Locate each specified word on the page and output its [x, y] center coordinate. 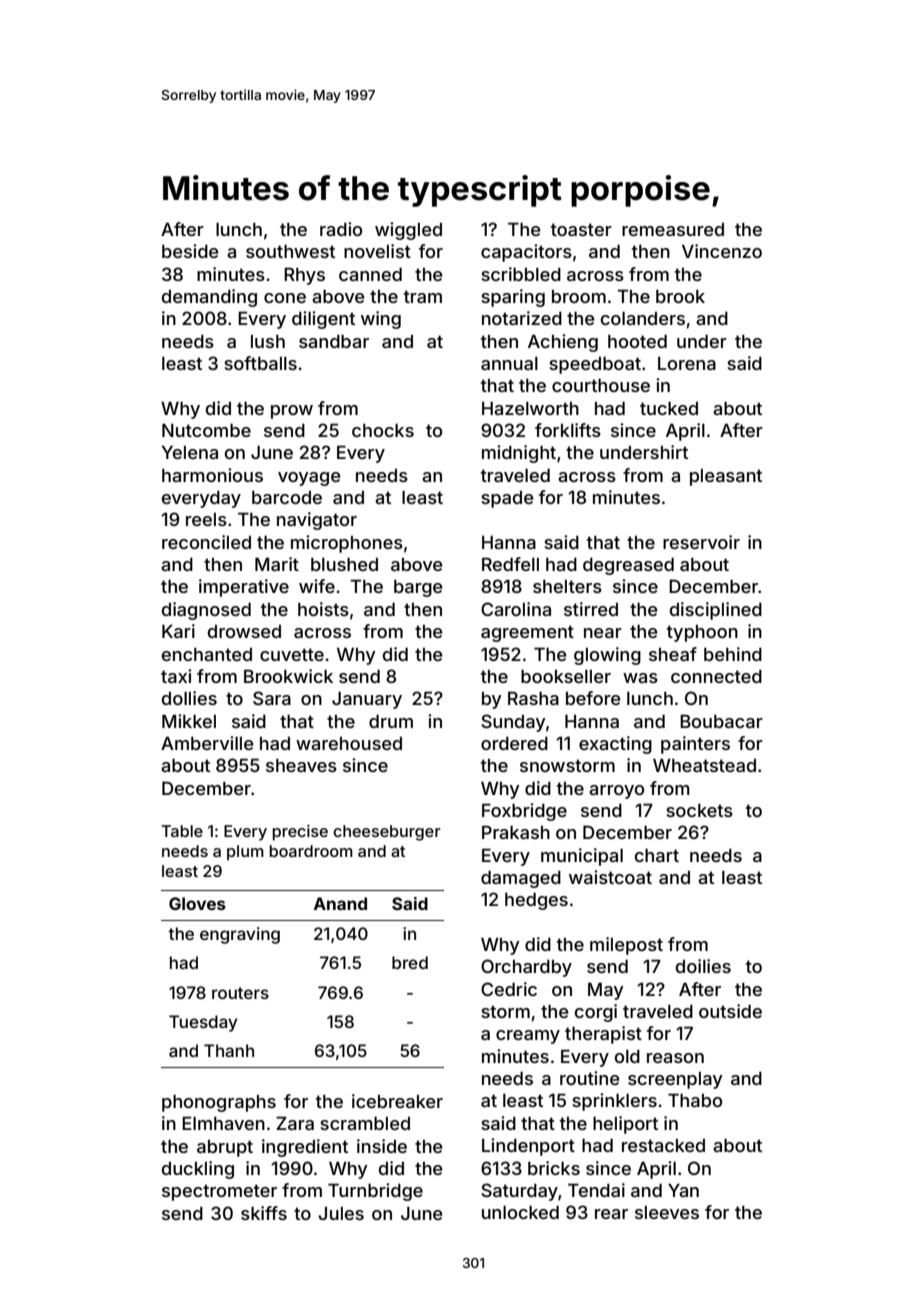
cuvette [292, 654]
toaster [581, 229]
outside [730, 1011]
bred [410, 962]
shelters [567, 586]
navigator [317, 521]
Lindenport [528, 1147]
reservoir [701, 542]
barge [418, 588]
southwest [290, 251]
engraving [240, 935]
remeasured [673, 229]
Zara [295, 1123]
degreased [628, 566]
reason [675, 1058]
